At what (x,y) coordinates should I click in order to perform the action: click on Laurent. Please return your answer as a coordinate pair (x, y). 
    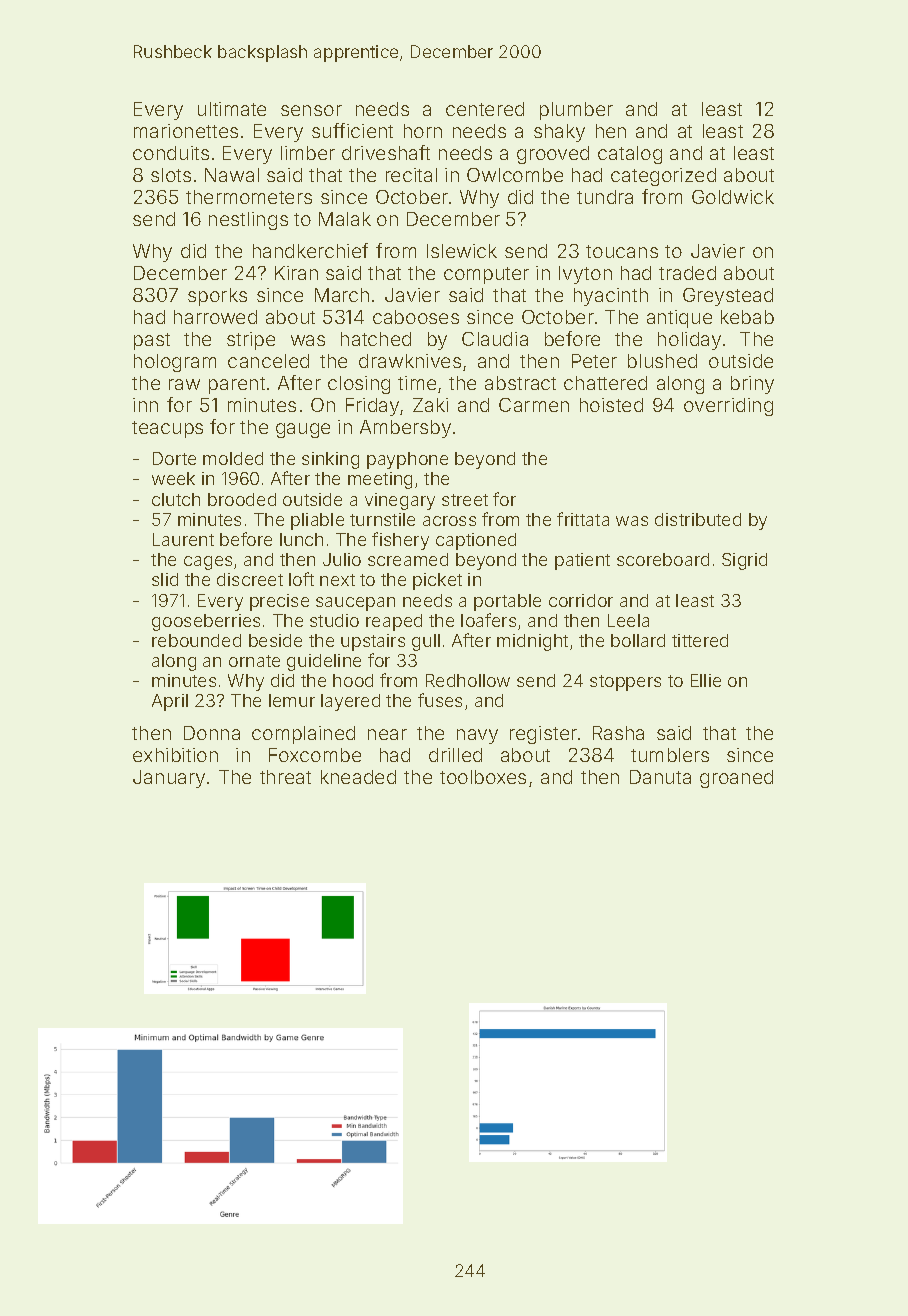
    Looking at the image, I should click on (183, 539).
